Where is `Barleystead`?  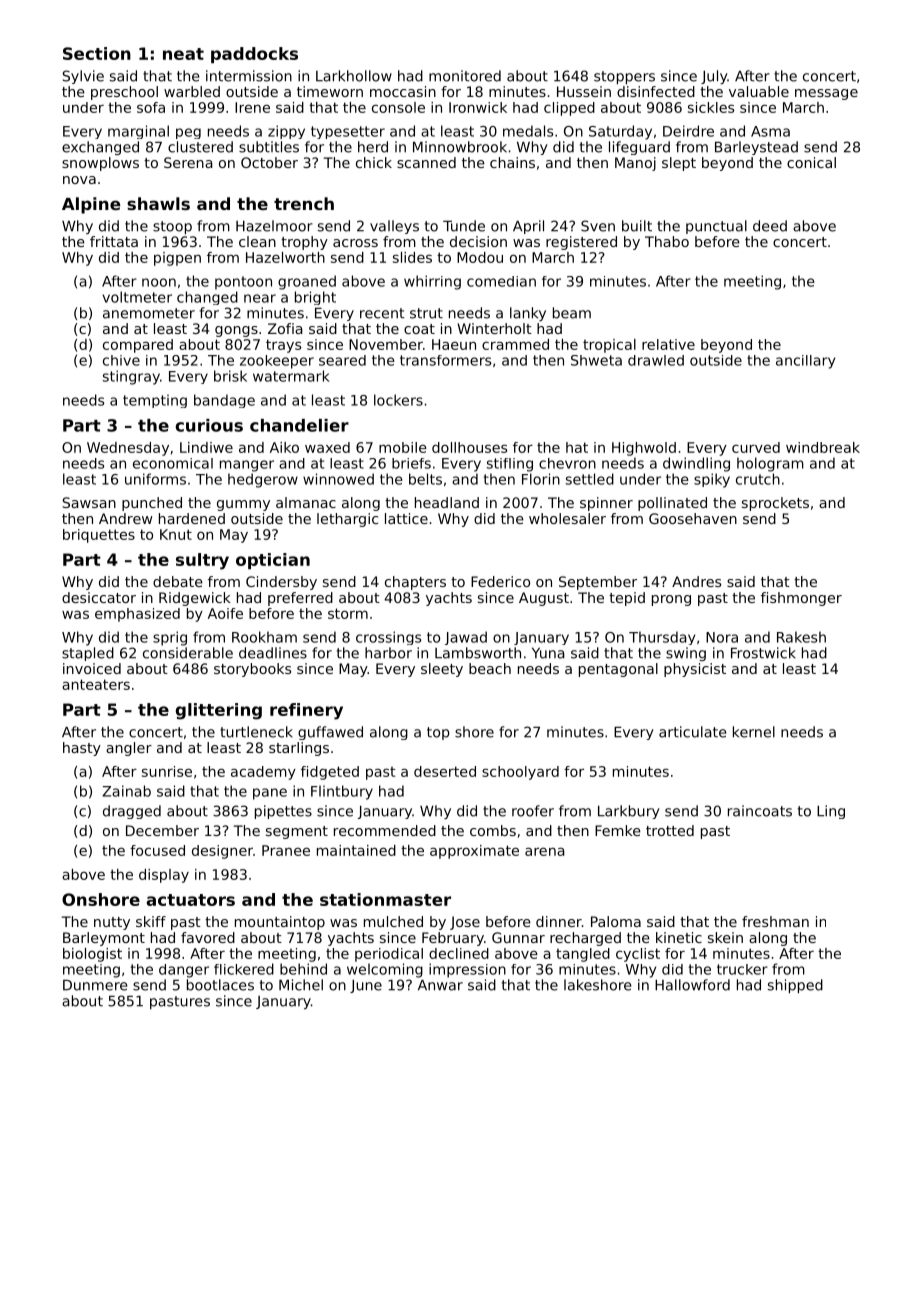
Barleystead is located at coordinates (756, 148).
